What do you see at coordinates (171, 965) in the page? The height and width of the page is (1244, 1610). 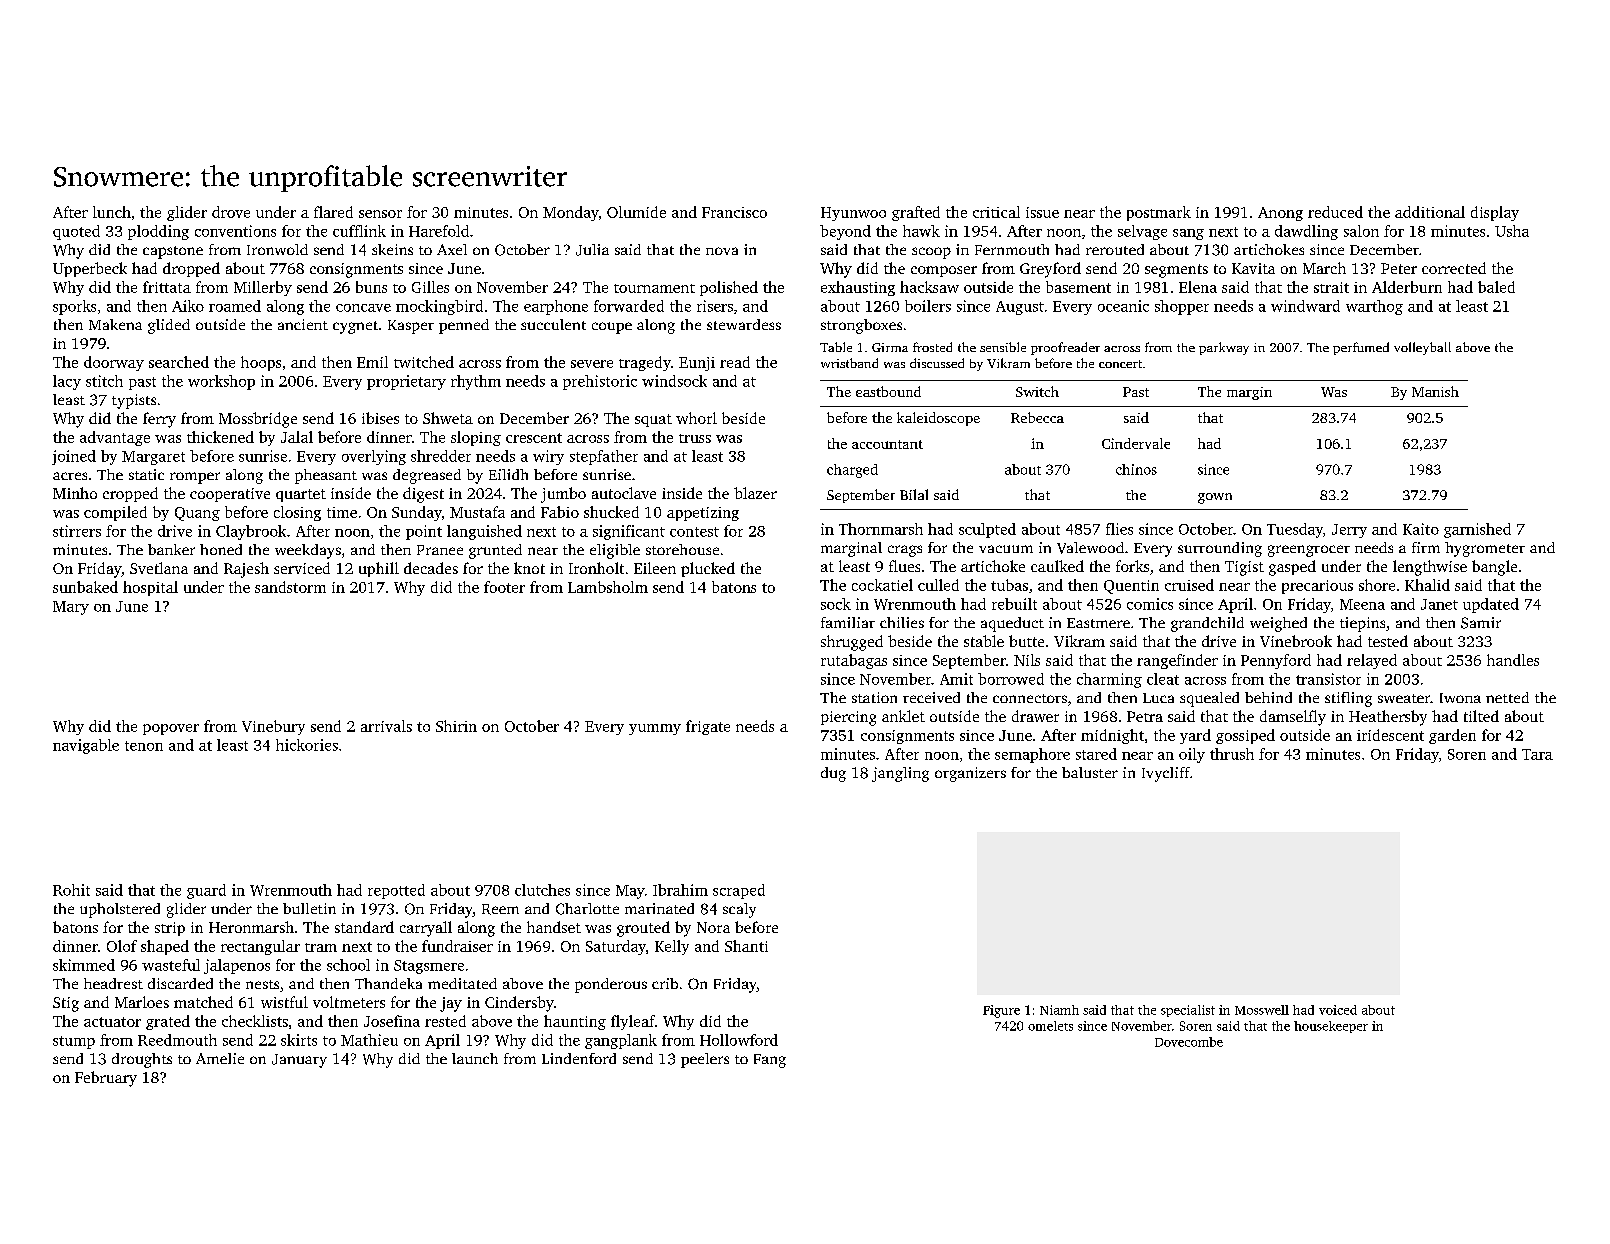 I see `wasteful` at bounding box center [171, 965].
